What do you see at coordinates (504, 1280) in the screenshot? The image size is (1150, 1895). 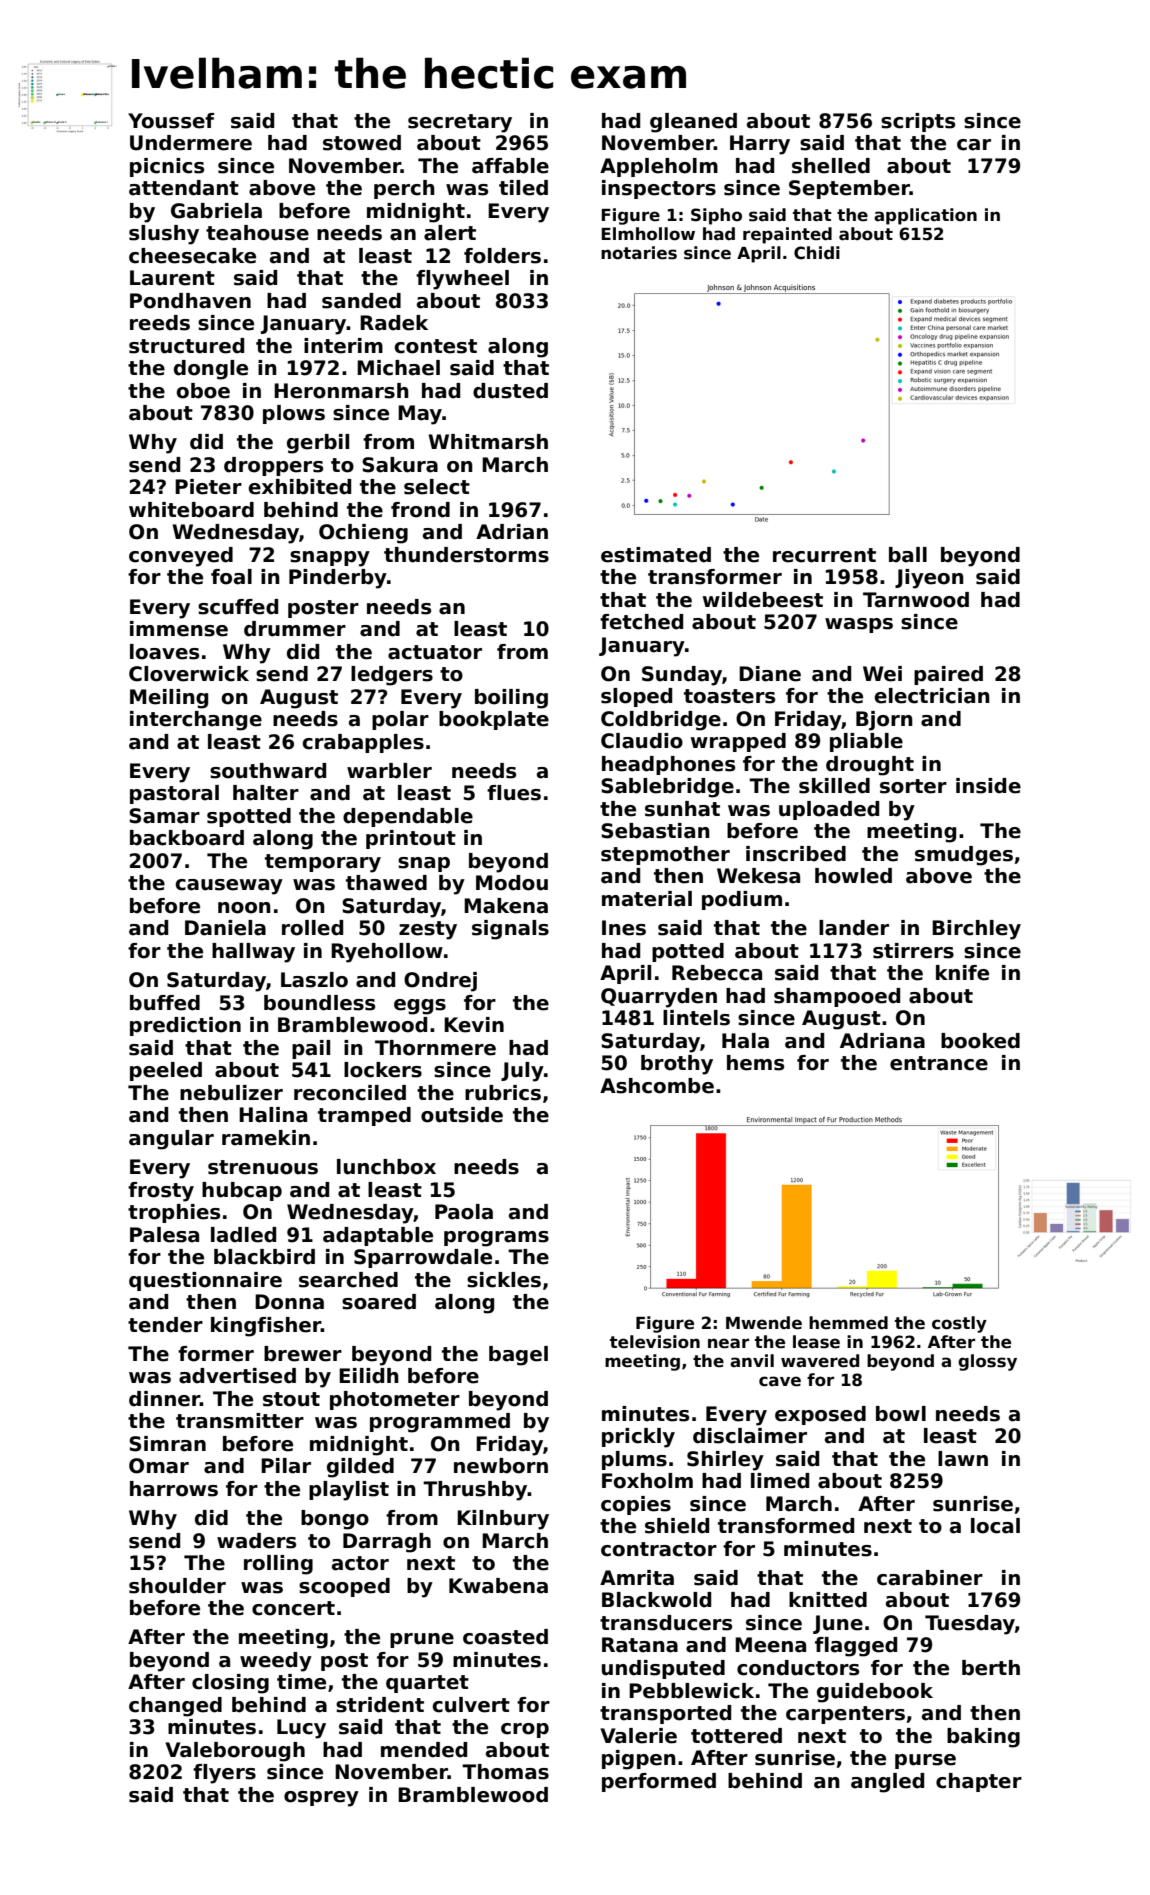 I see `sickles` at bounding box center [504, 1280].
